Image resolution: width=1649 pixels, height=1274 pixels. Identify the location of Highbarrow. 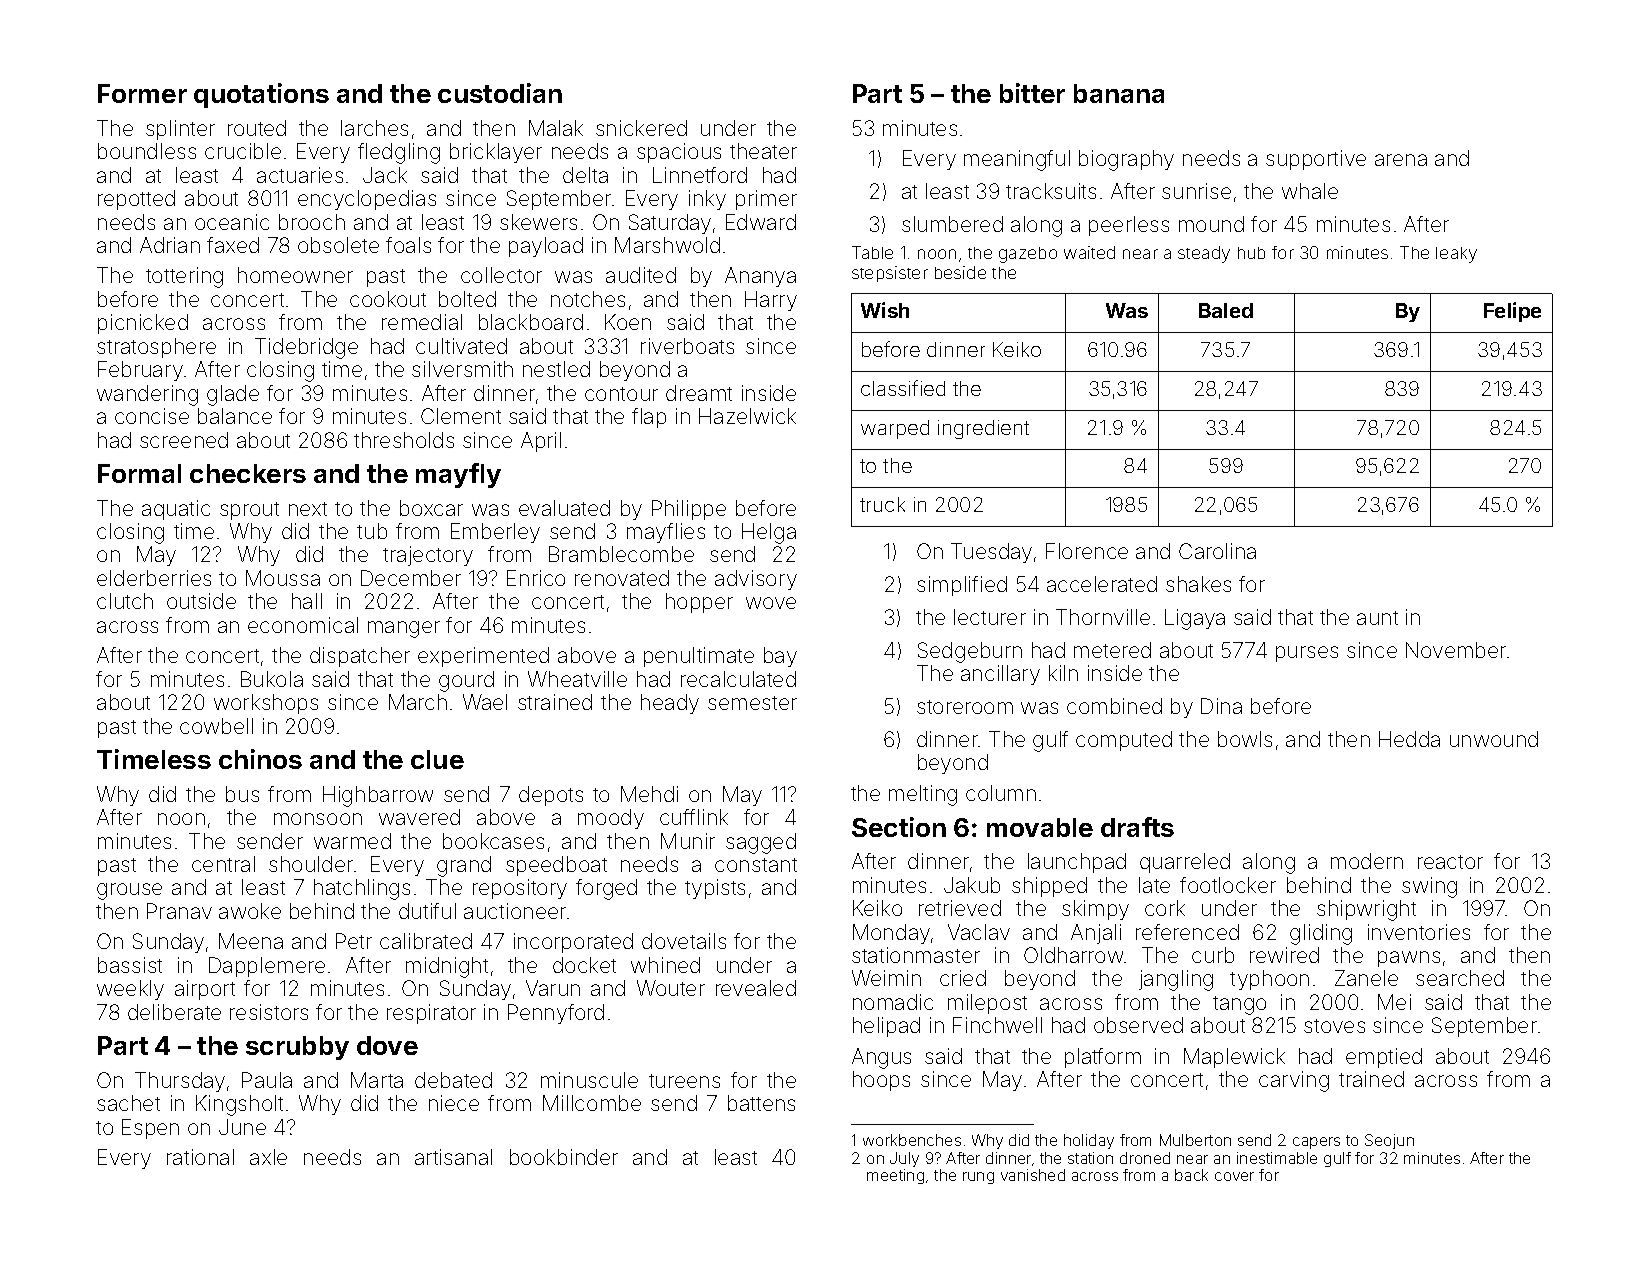
(378, 796).
